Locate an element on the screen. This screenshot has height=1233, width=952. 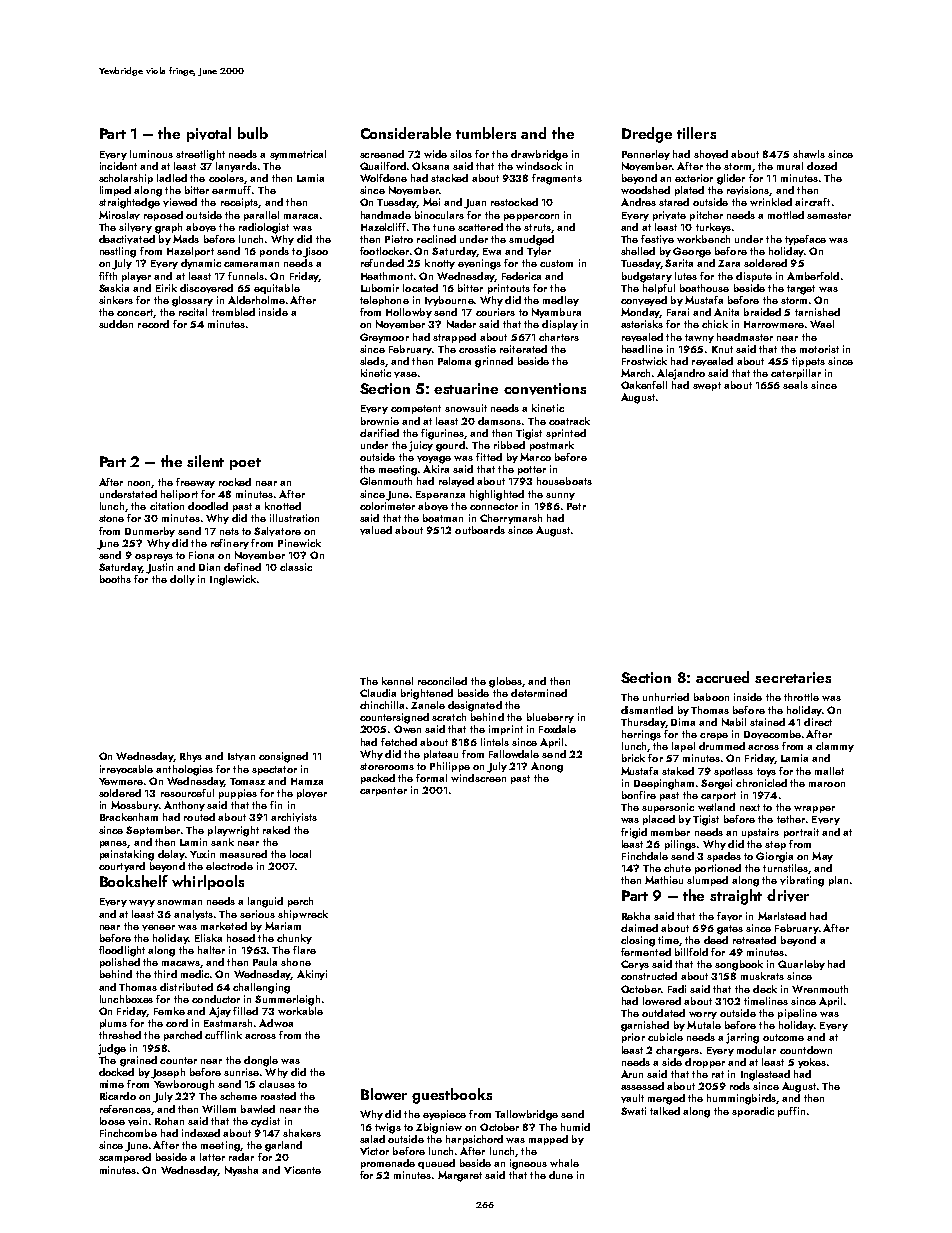
secretaries is located at coordinates (793, 677).
